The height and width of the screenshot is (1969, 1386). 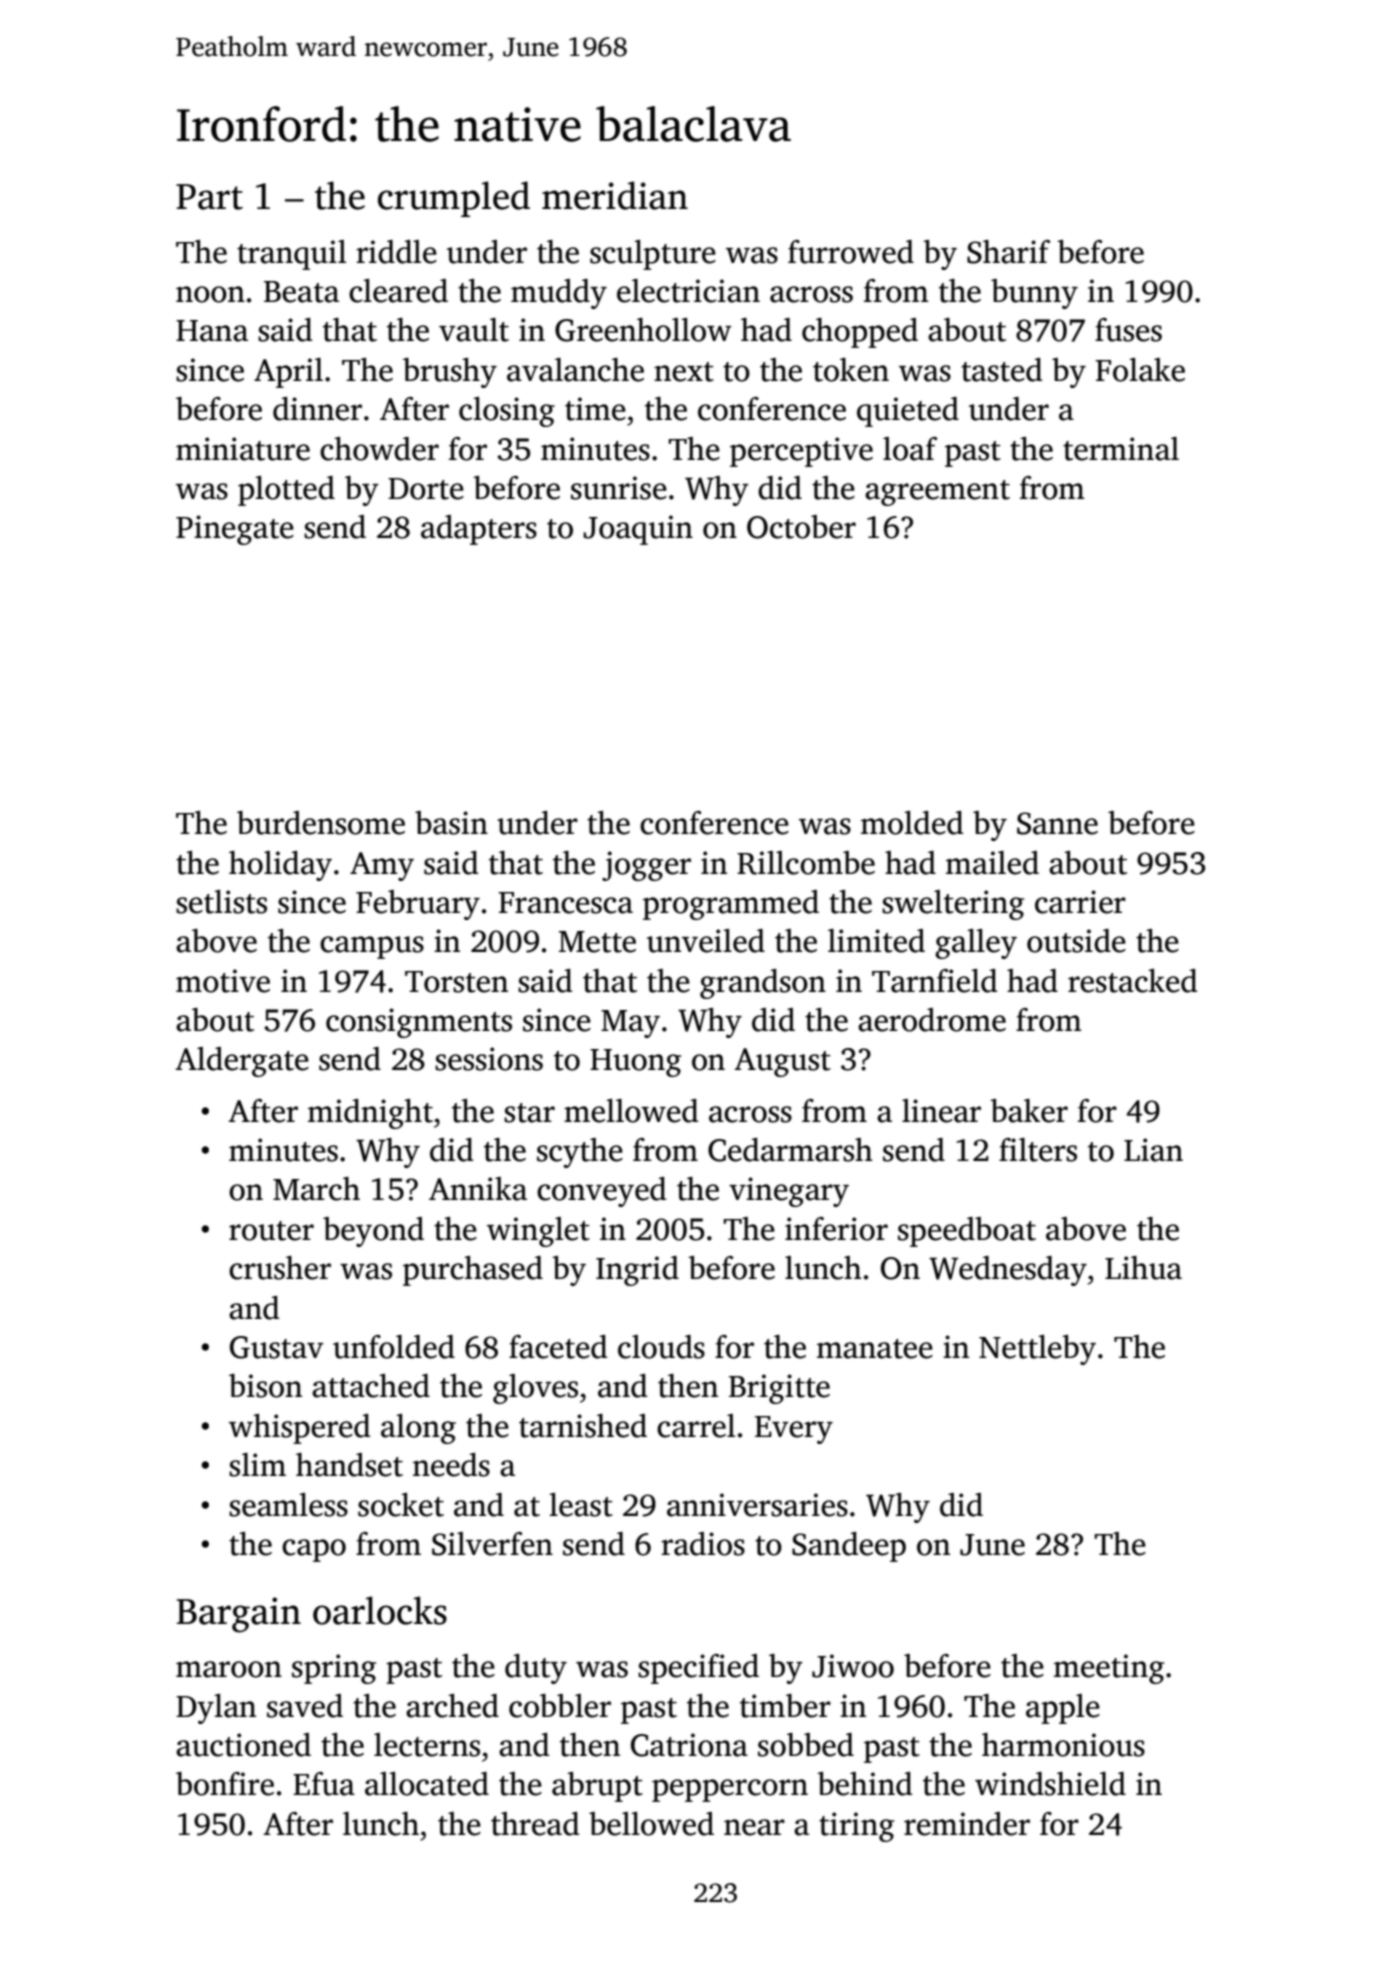 I want to click on molded, so click(x=912, y=823).
